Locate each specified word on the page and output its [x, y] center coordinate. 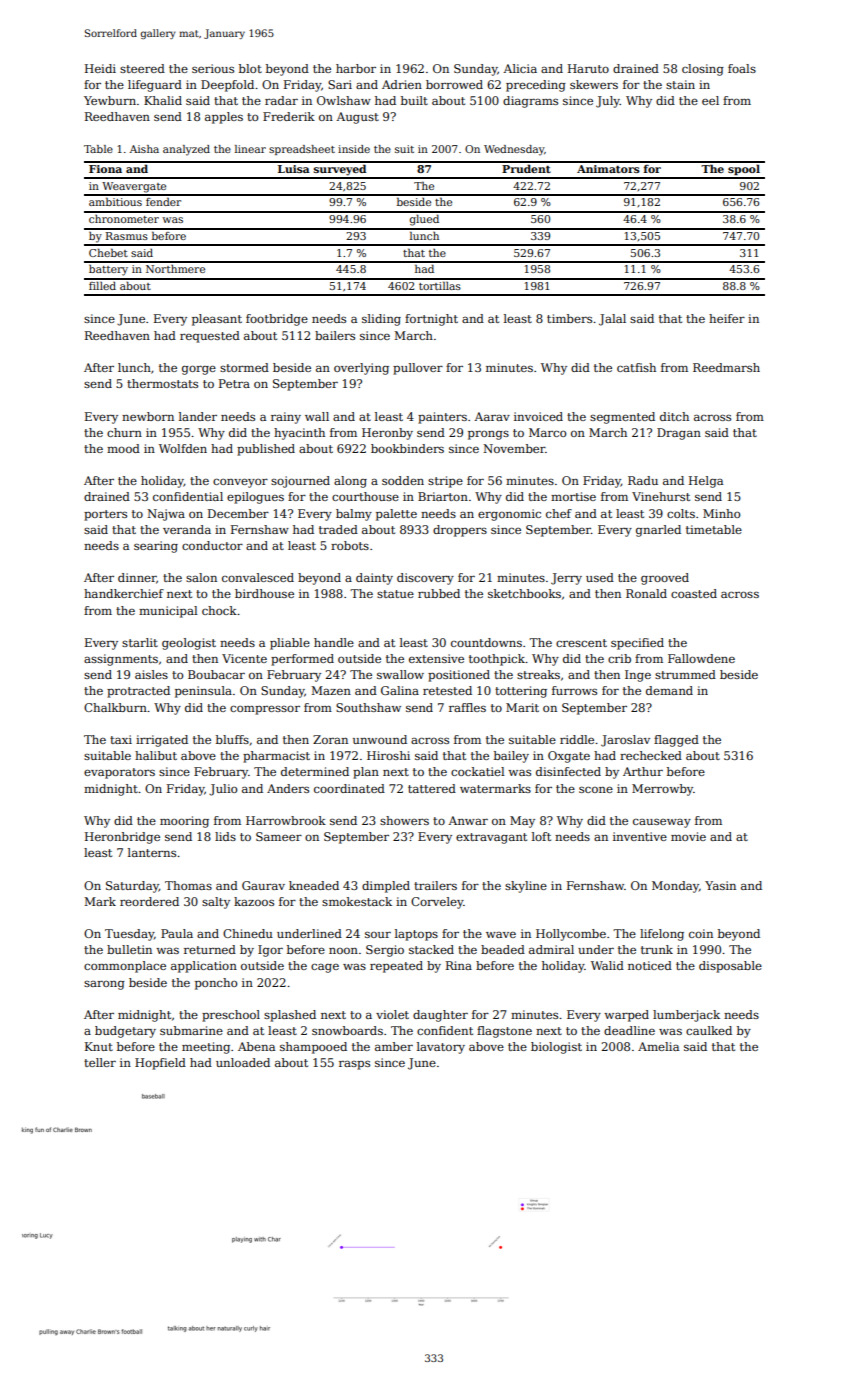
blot [250, 68]
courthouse [365, 496]
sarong [104, 985]
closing [703, 70]
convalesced [258, 577]
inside [354, 149]
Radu [643, 480]
